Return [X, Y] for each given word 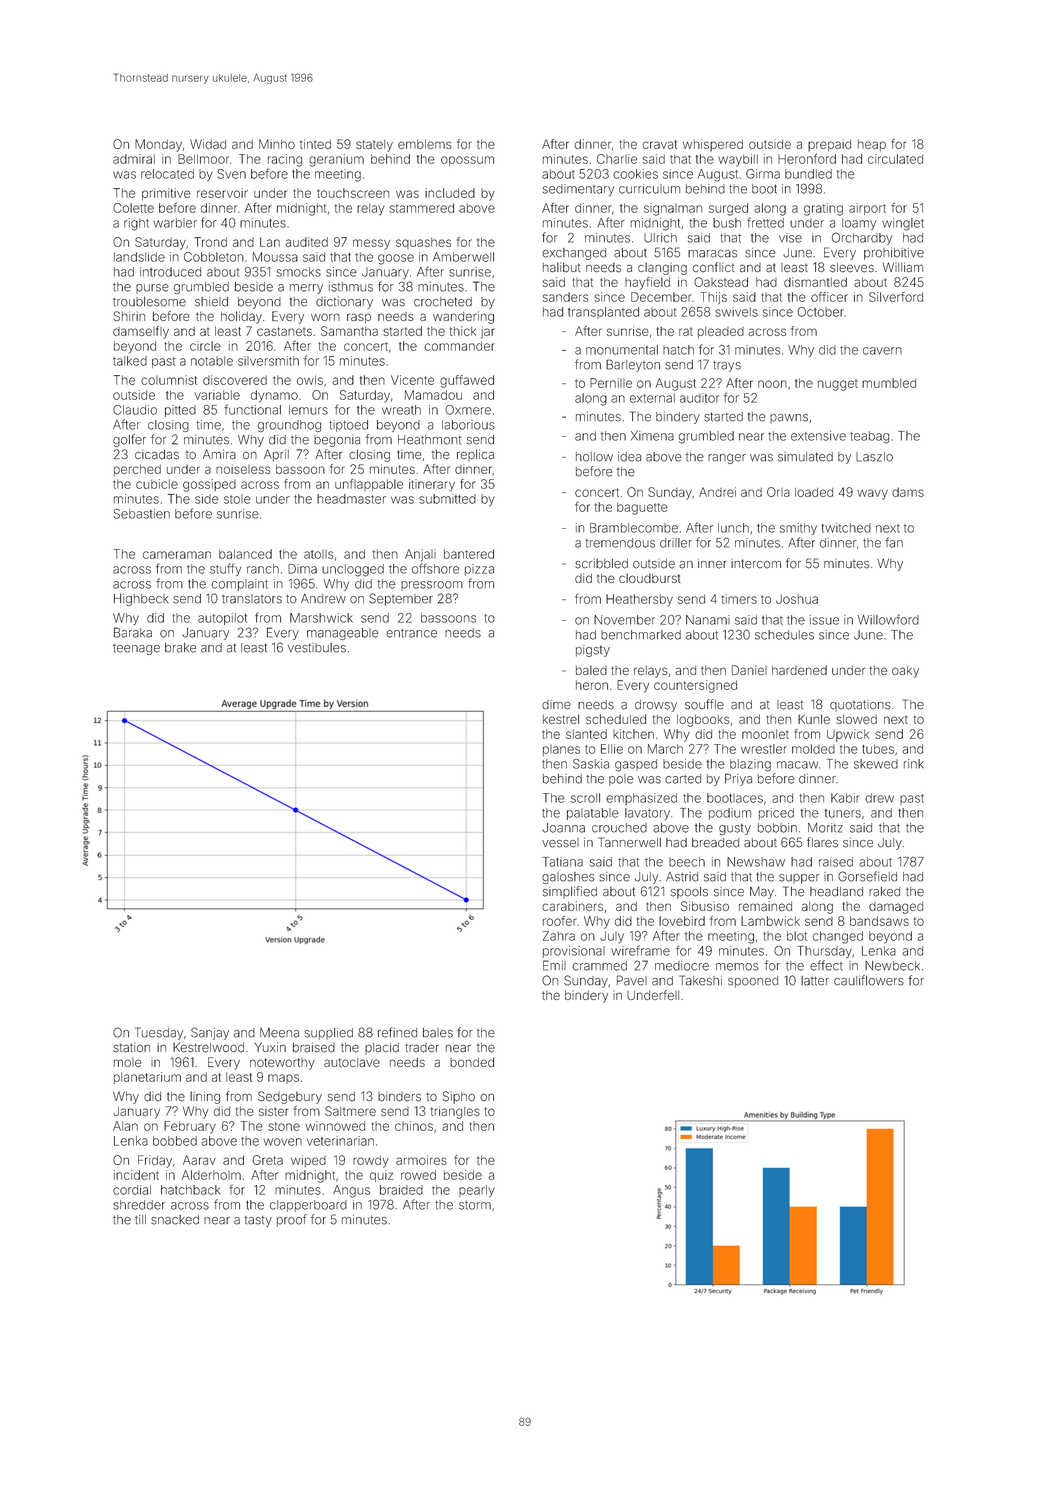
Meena [279, 1033]
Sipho [458, 1097]
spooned [753, 982]
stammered [422, 208]
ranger [727, 459]
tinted [315, 144]
